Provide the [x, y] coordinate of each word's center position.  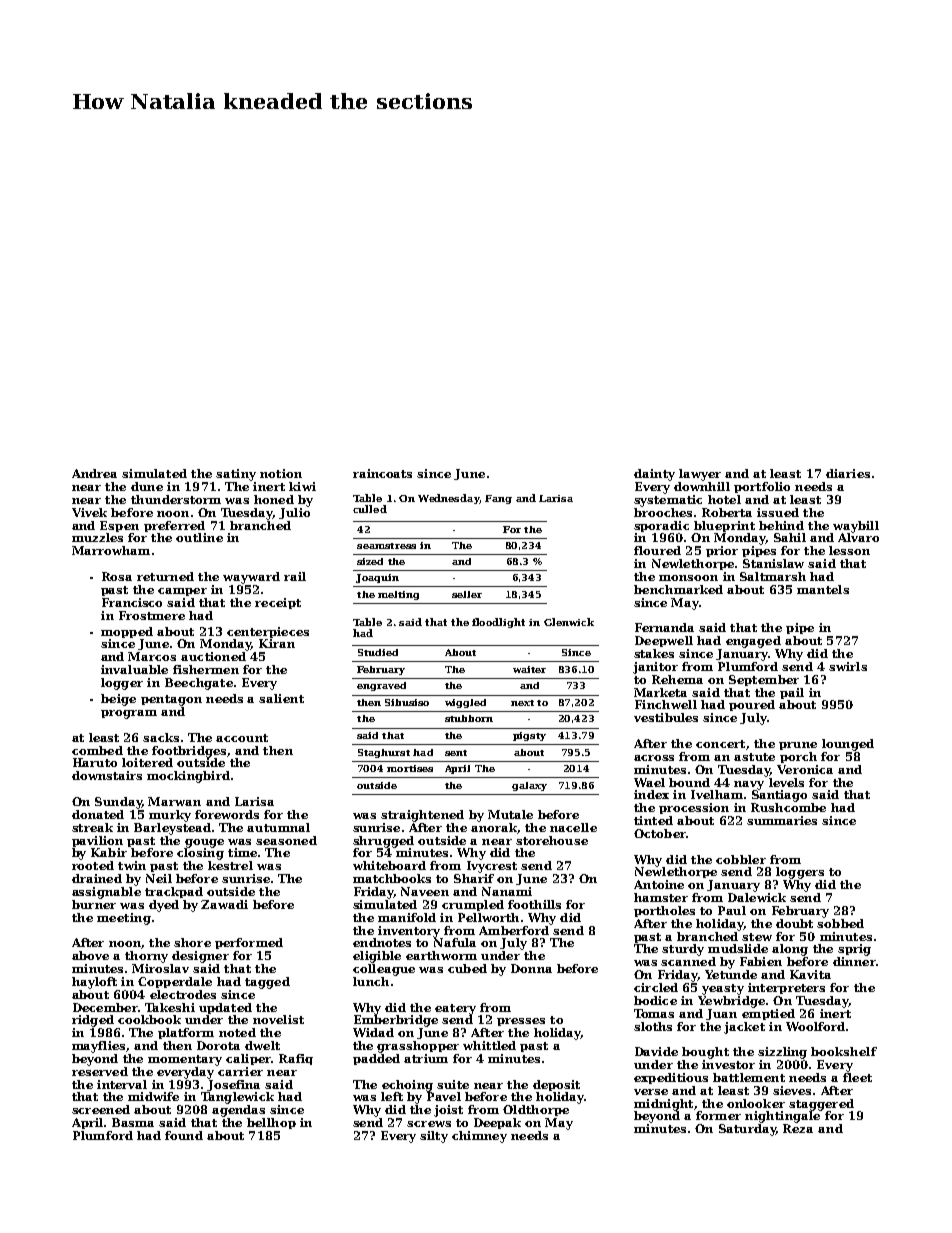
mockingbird [188, 777]
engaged [753, 642]
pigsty [529, 736]
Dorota [218, 1045]
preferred [174, 526]
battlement [749, 1077]
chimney [479, 1137]
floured [657, 550]
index [651, 794]
